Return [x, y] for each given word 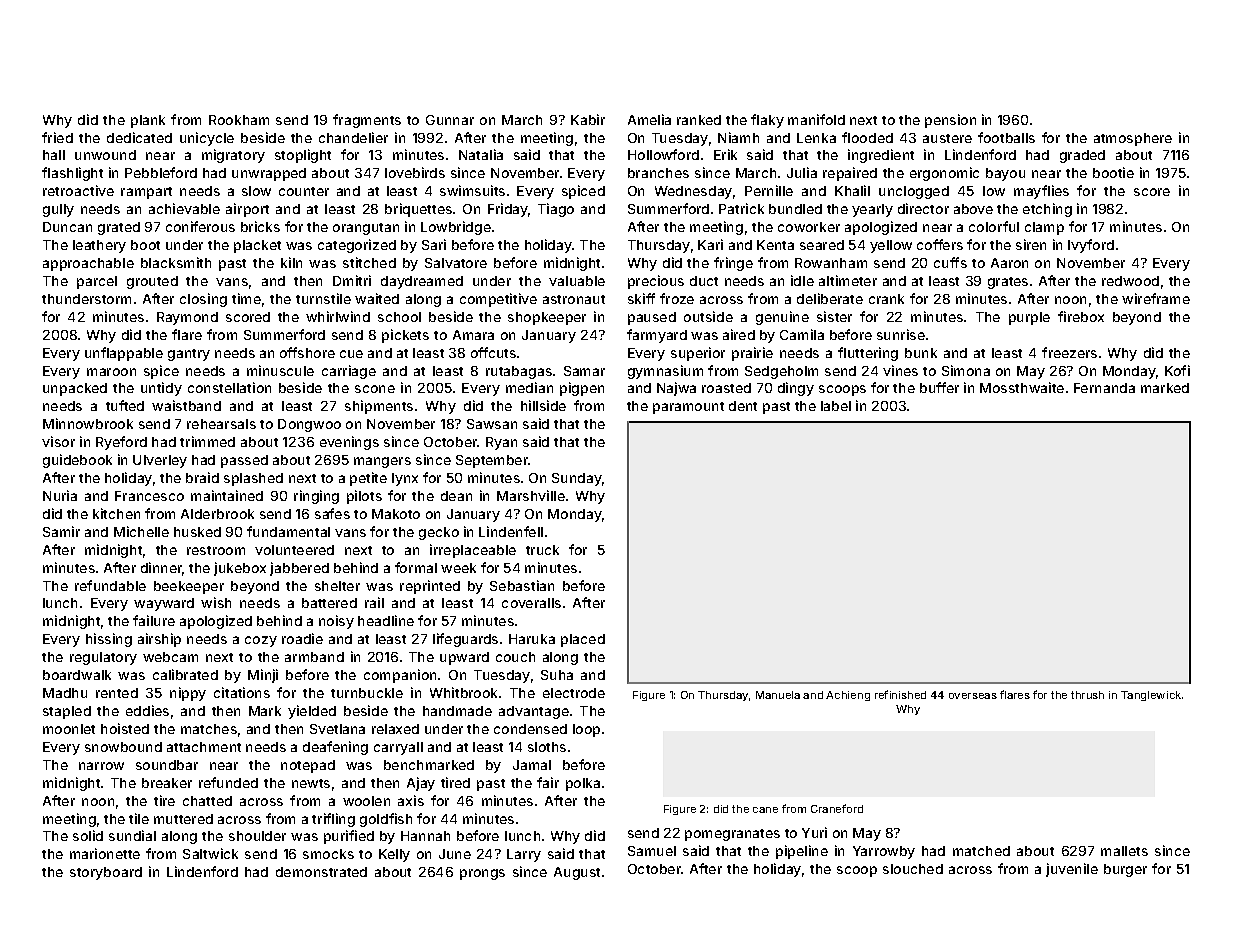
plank [148, 121]
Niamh [738, 137]
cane [765, 810]
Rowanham [831, 263]
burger [1125, 870]
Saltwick [210, 853]
